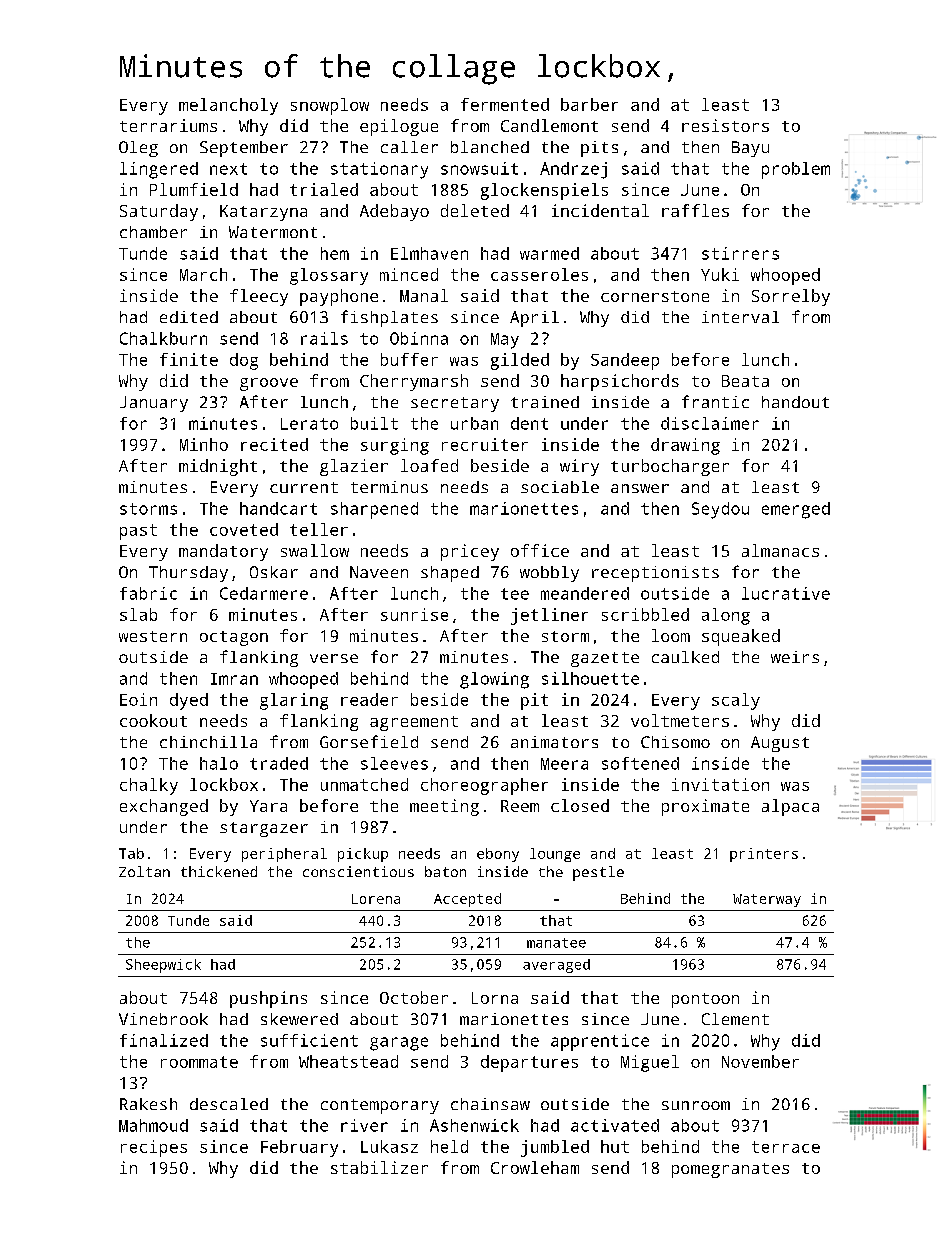 Image resolution: width=952 pixels, height=1233 pixels. I want to click on Katarzyna, so click(263, 213).
